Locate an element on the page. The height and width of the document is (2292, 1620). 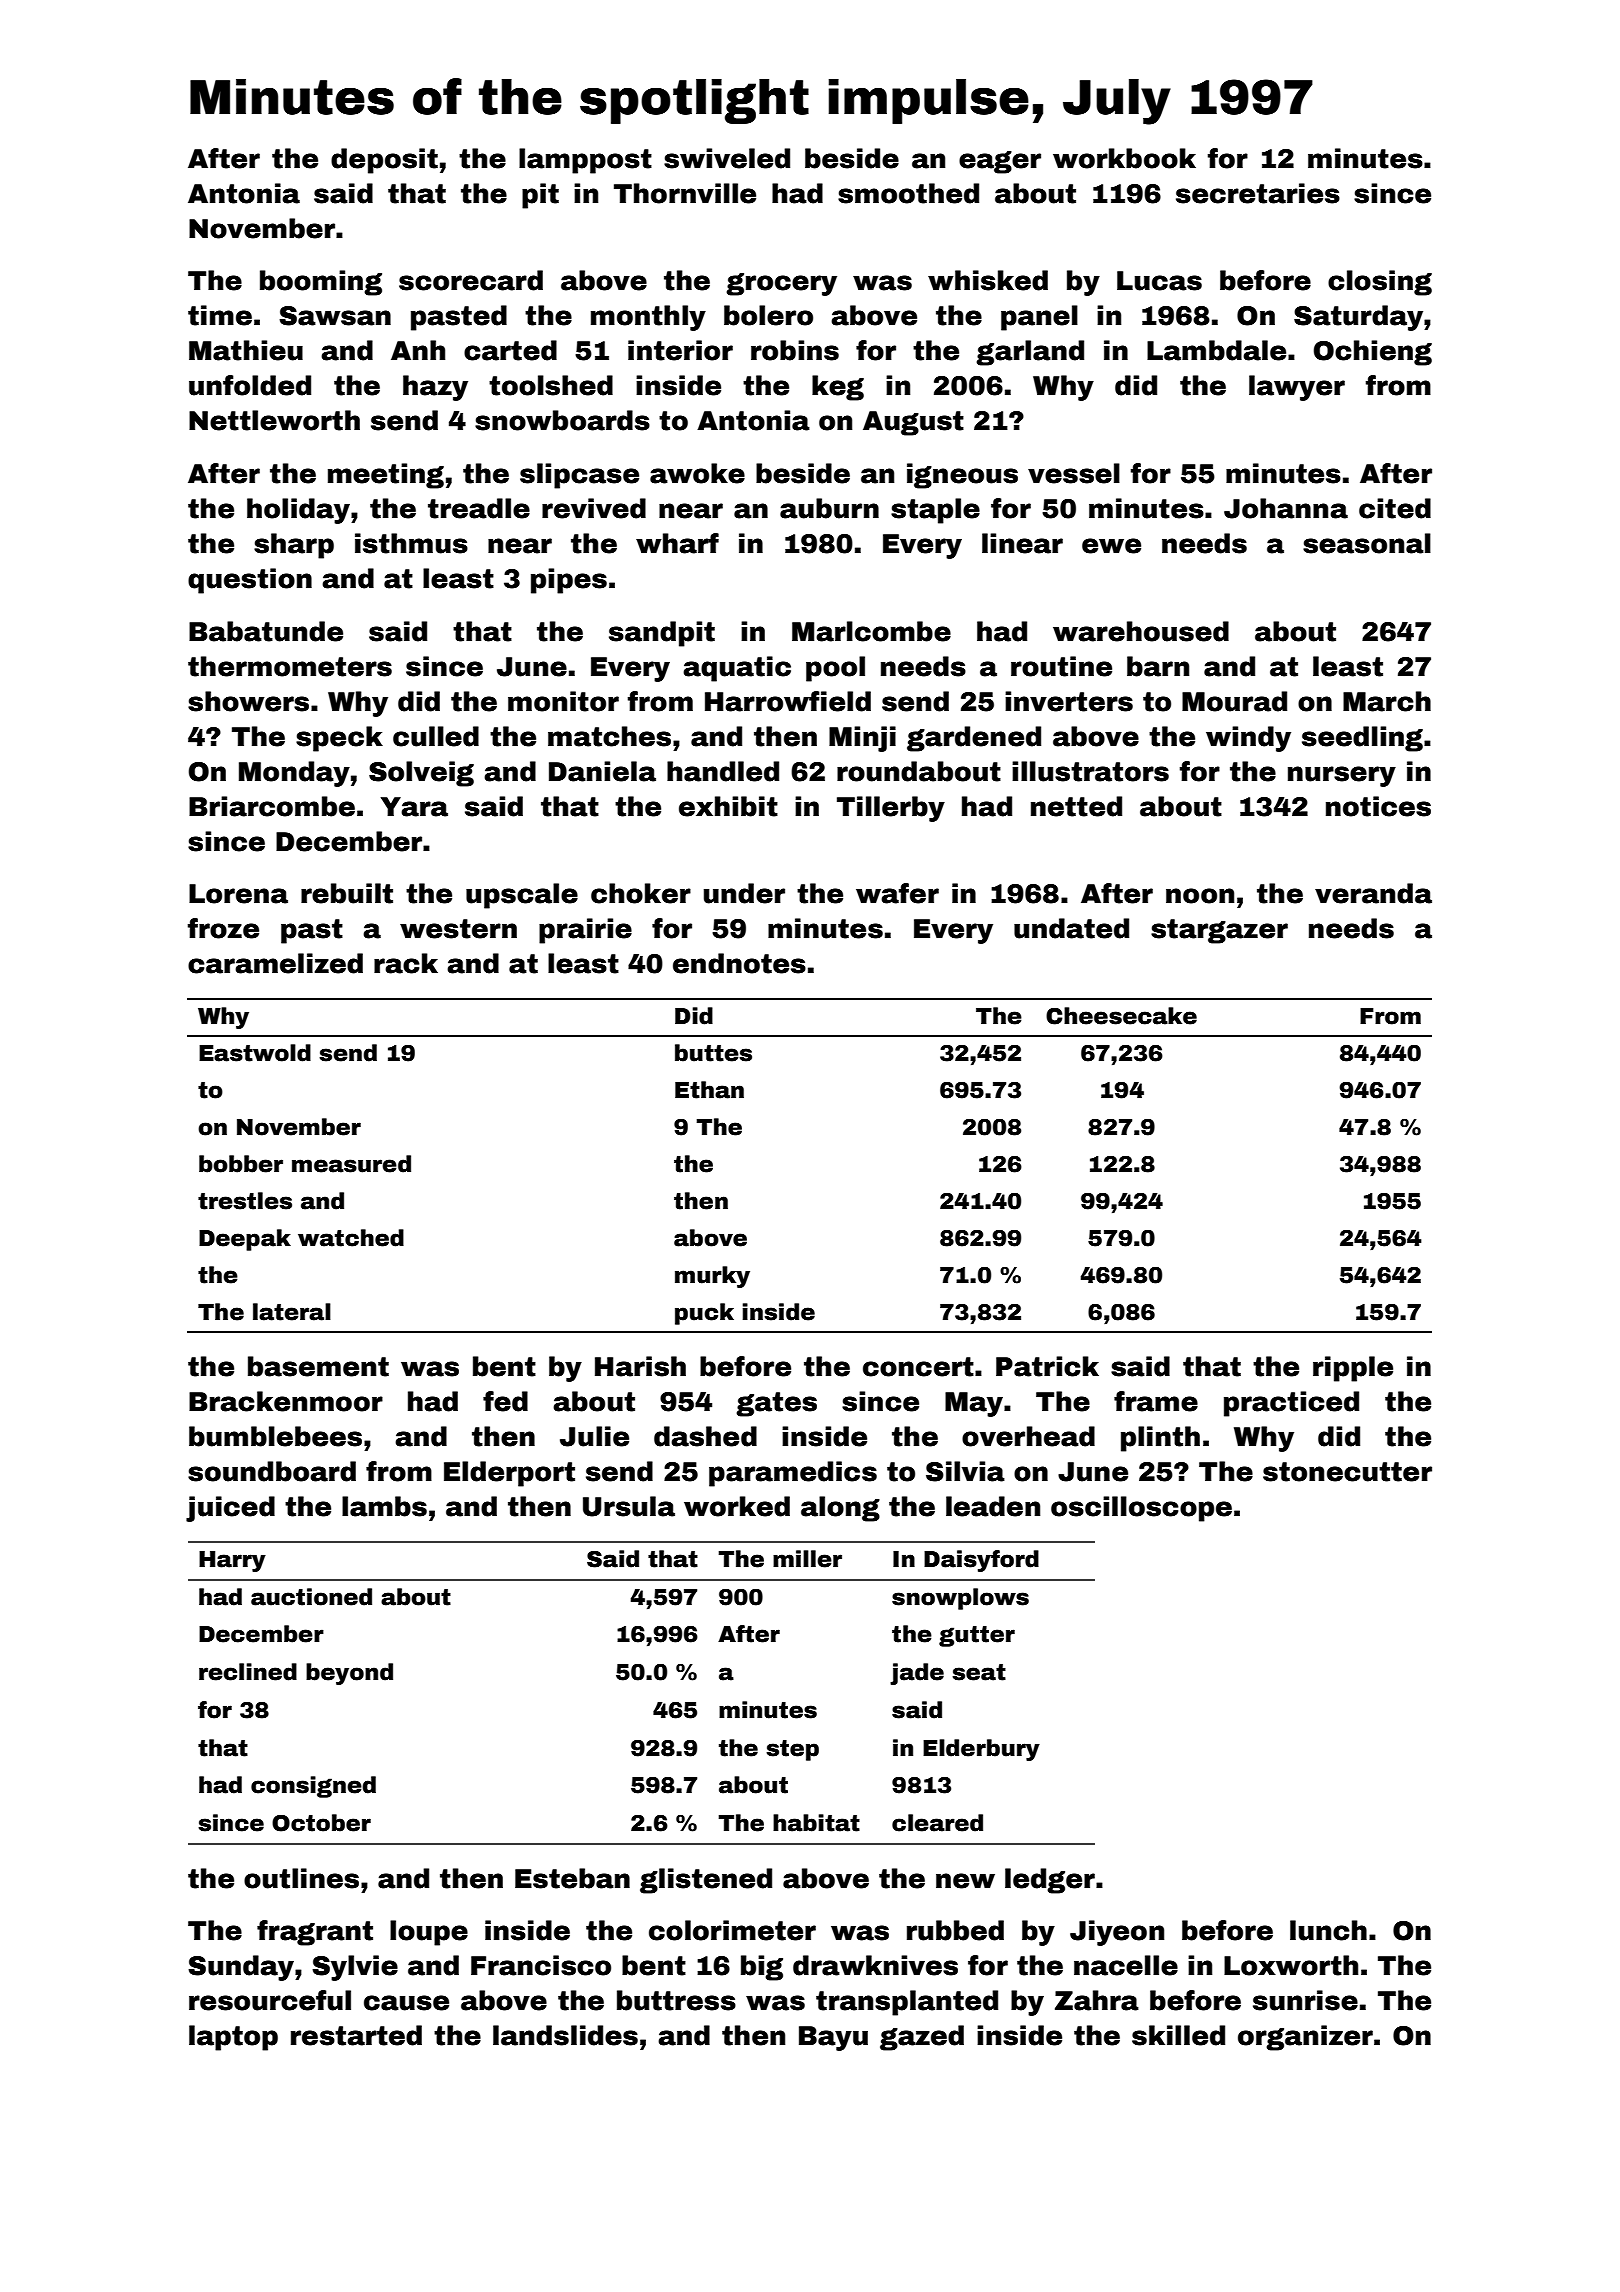
landslides is located at coordinates (565, 2035).
